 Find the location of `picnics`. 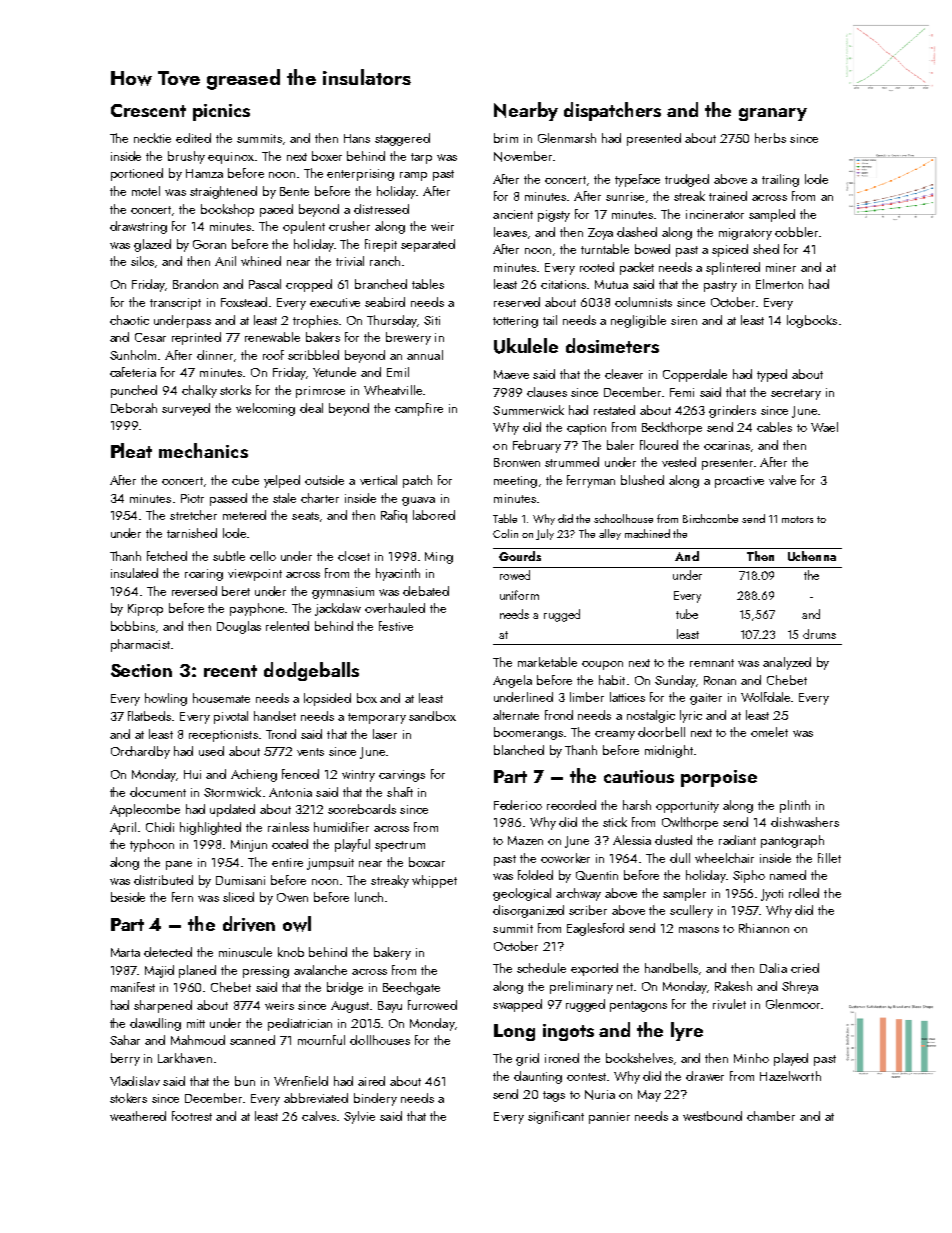

picnics is located at coordinates (221, 112).
